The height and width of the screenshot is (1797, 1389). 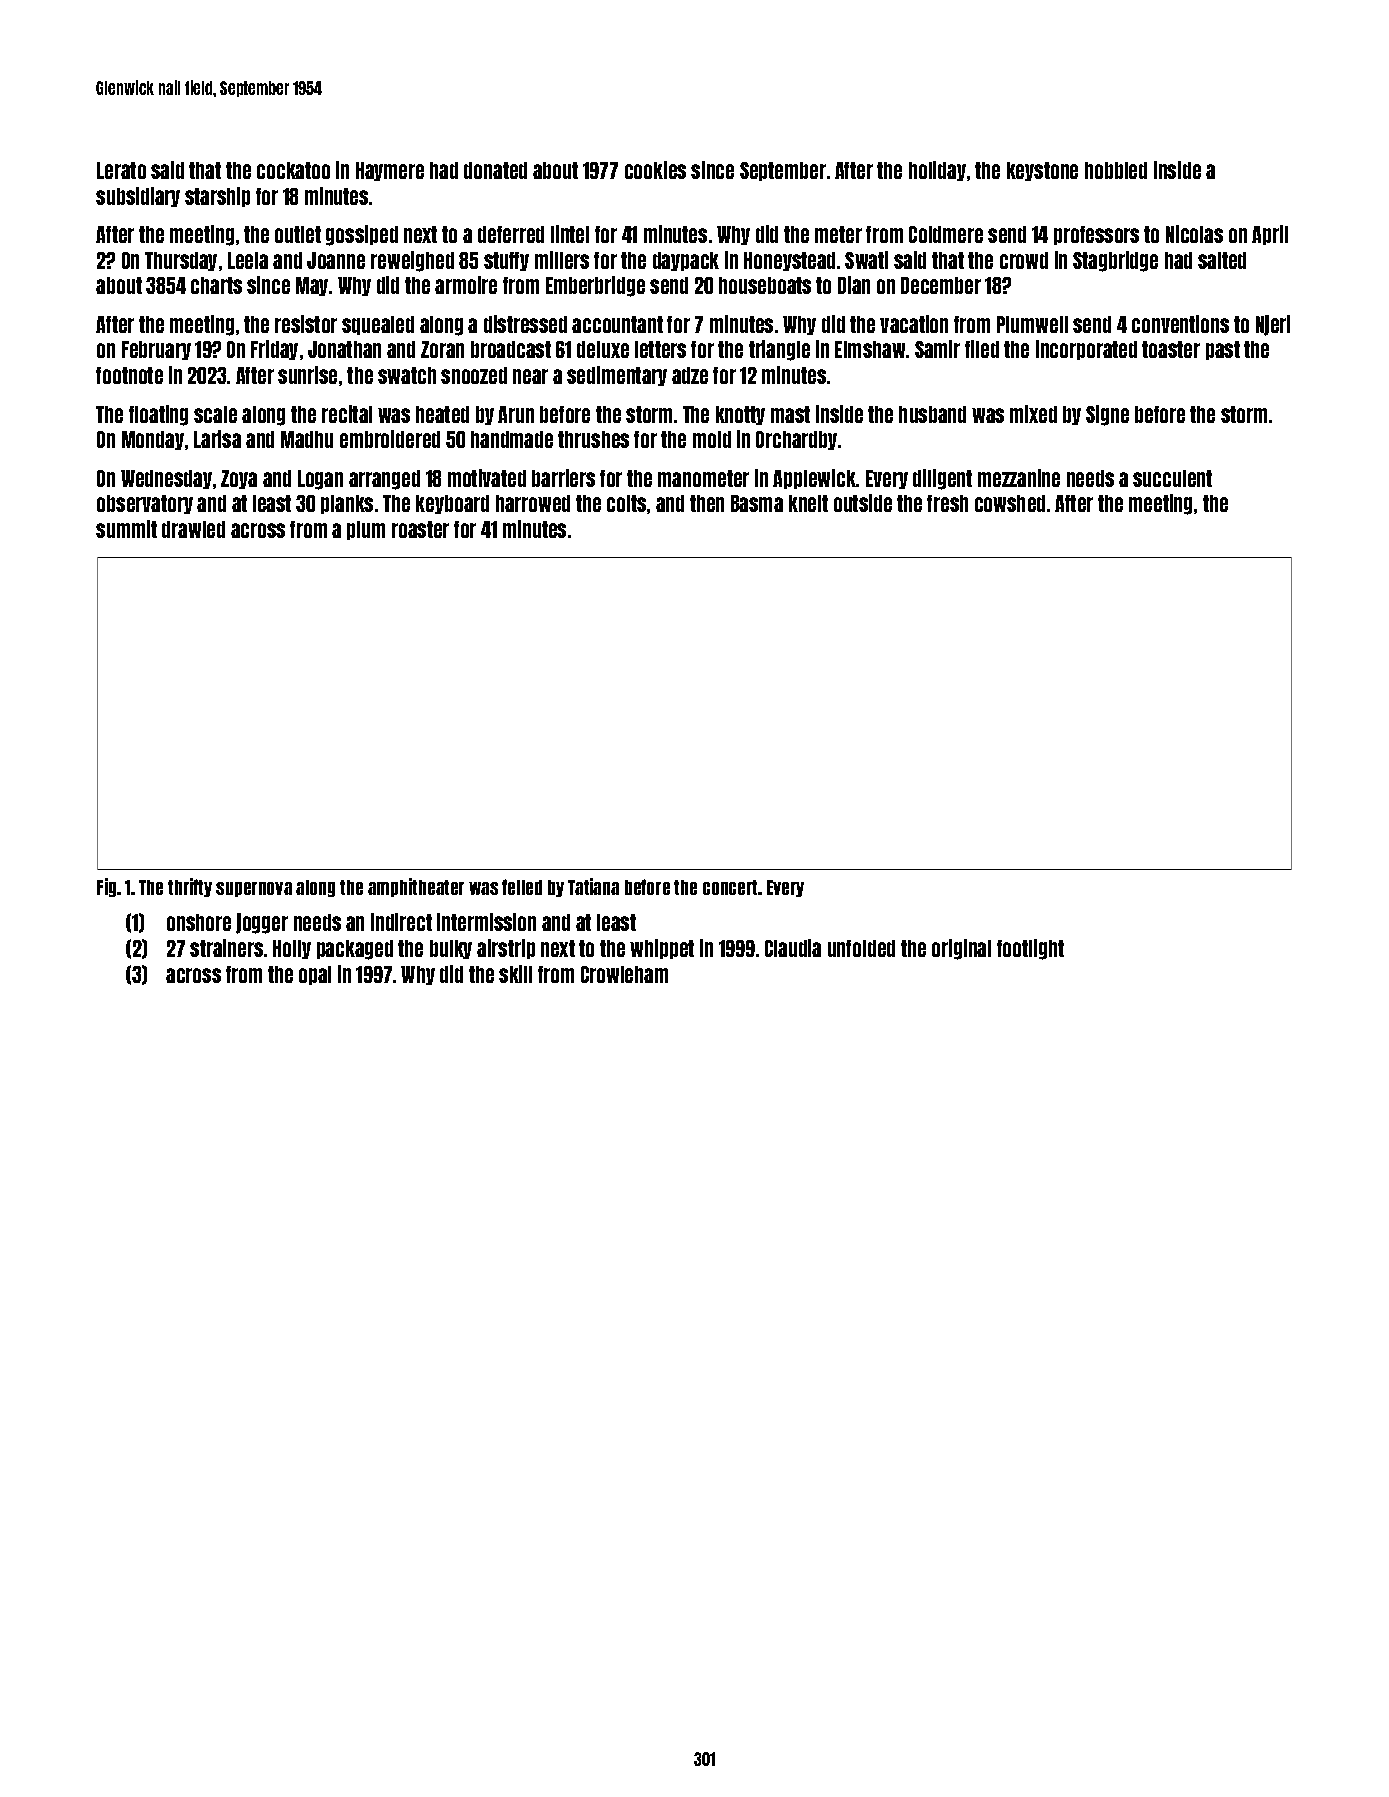 What do you see at coordinates (1024, 260) in the screenshot?
I see `crowd` at bounding box center [1024, 260].
